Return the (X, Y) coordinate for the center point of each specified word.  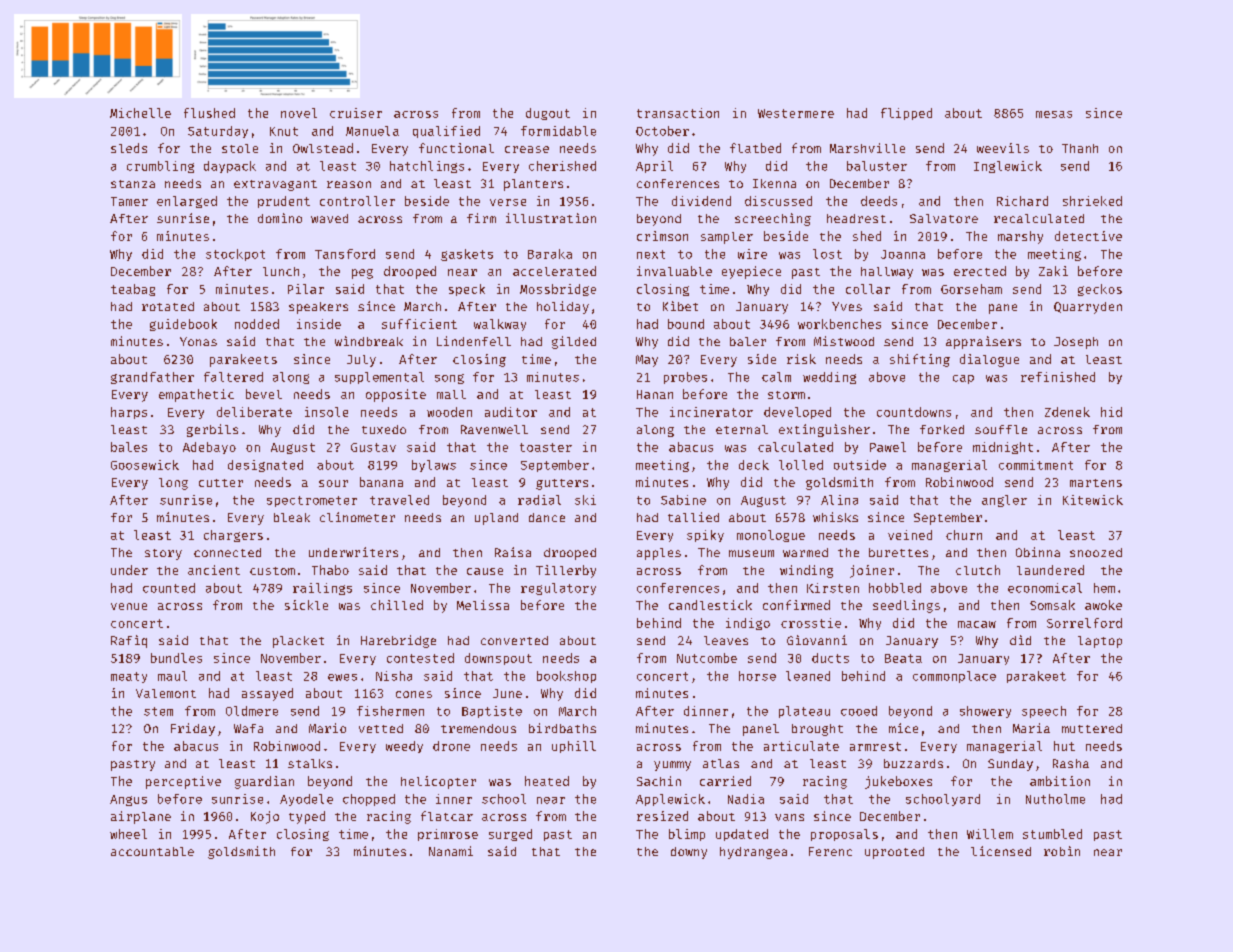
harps (129, 413)
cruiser (356, 113)
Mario (327, 728)
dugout (548, 114)
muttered (1092, 728)
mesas (1054, 114)
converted (514, 640)
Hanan (655, 394)
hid (1111, 412)
